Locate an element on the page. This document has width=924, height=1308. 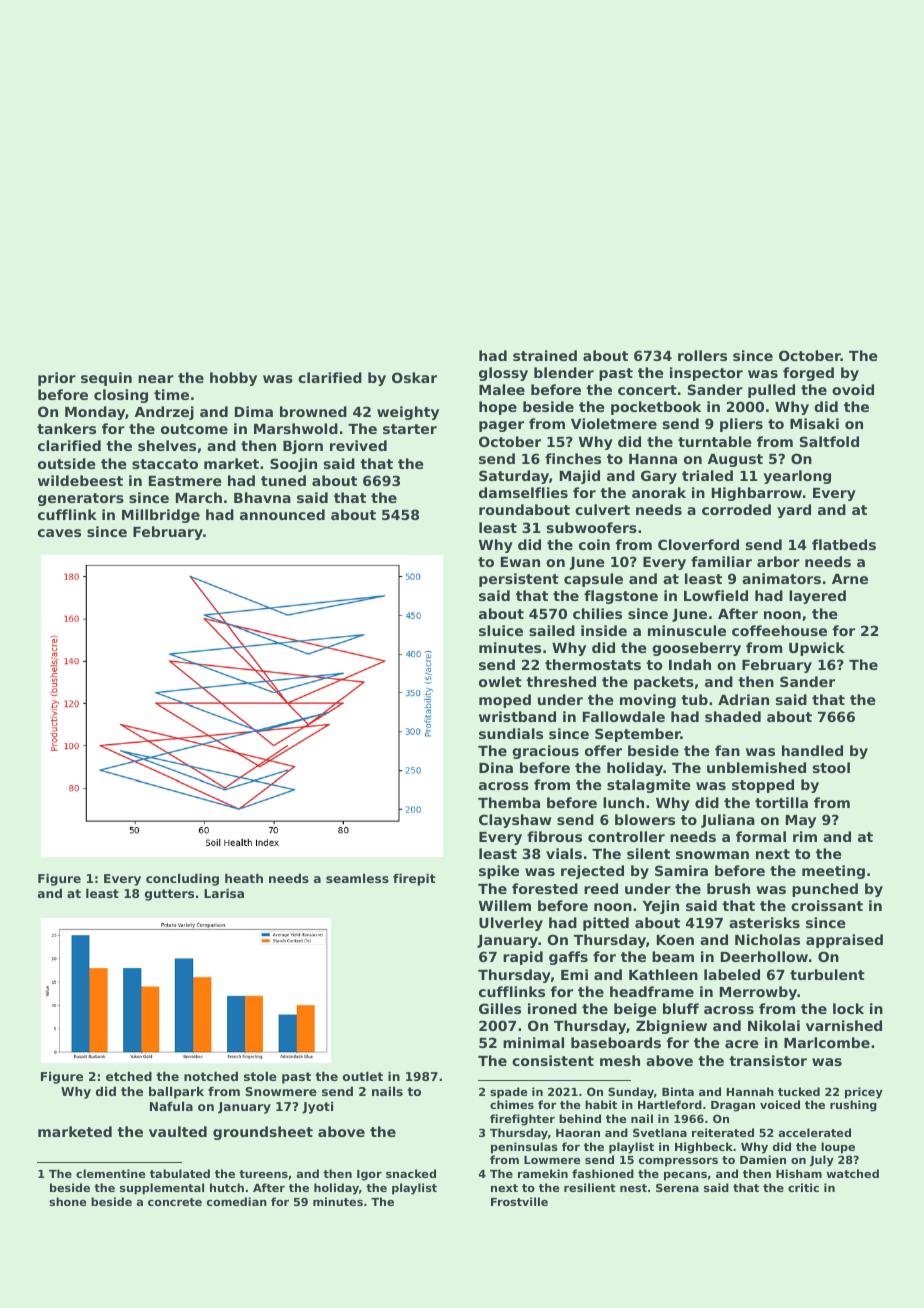
lunch is located at coordinates (623, 802).
